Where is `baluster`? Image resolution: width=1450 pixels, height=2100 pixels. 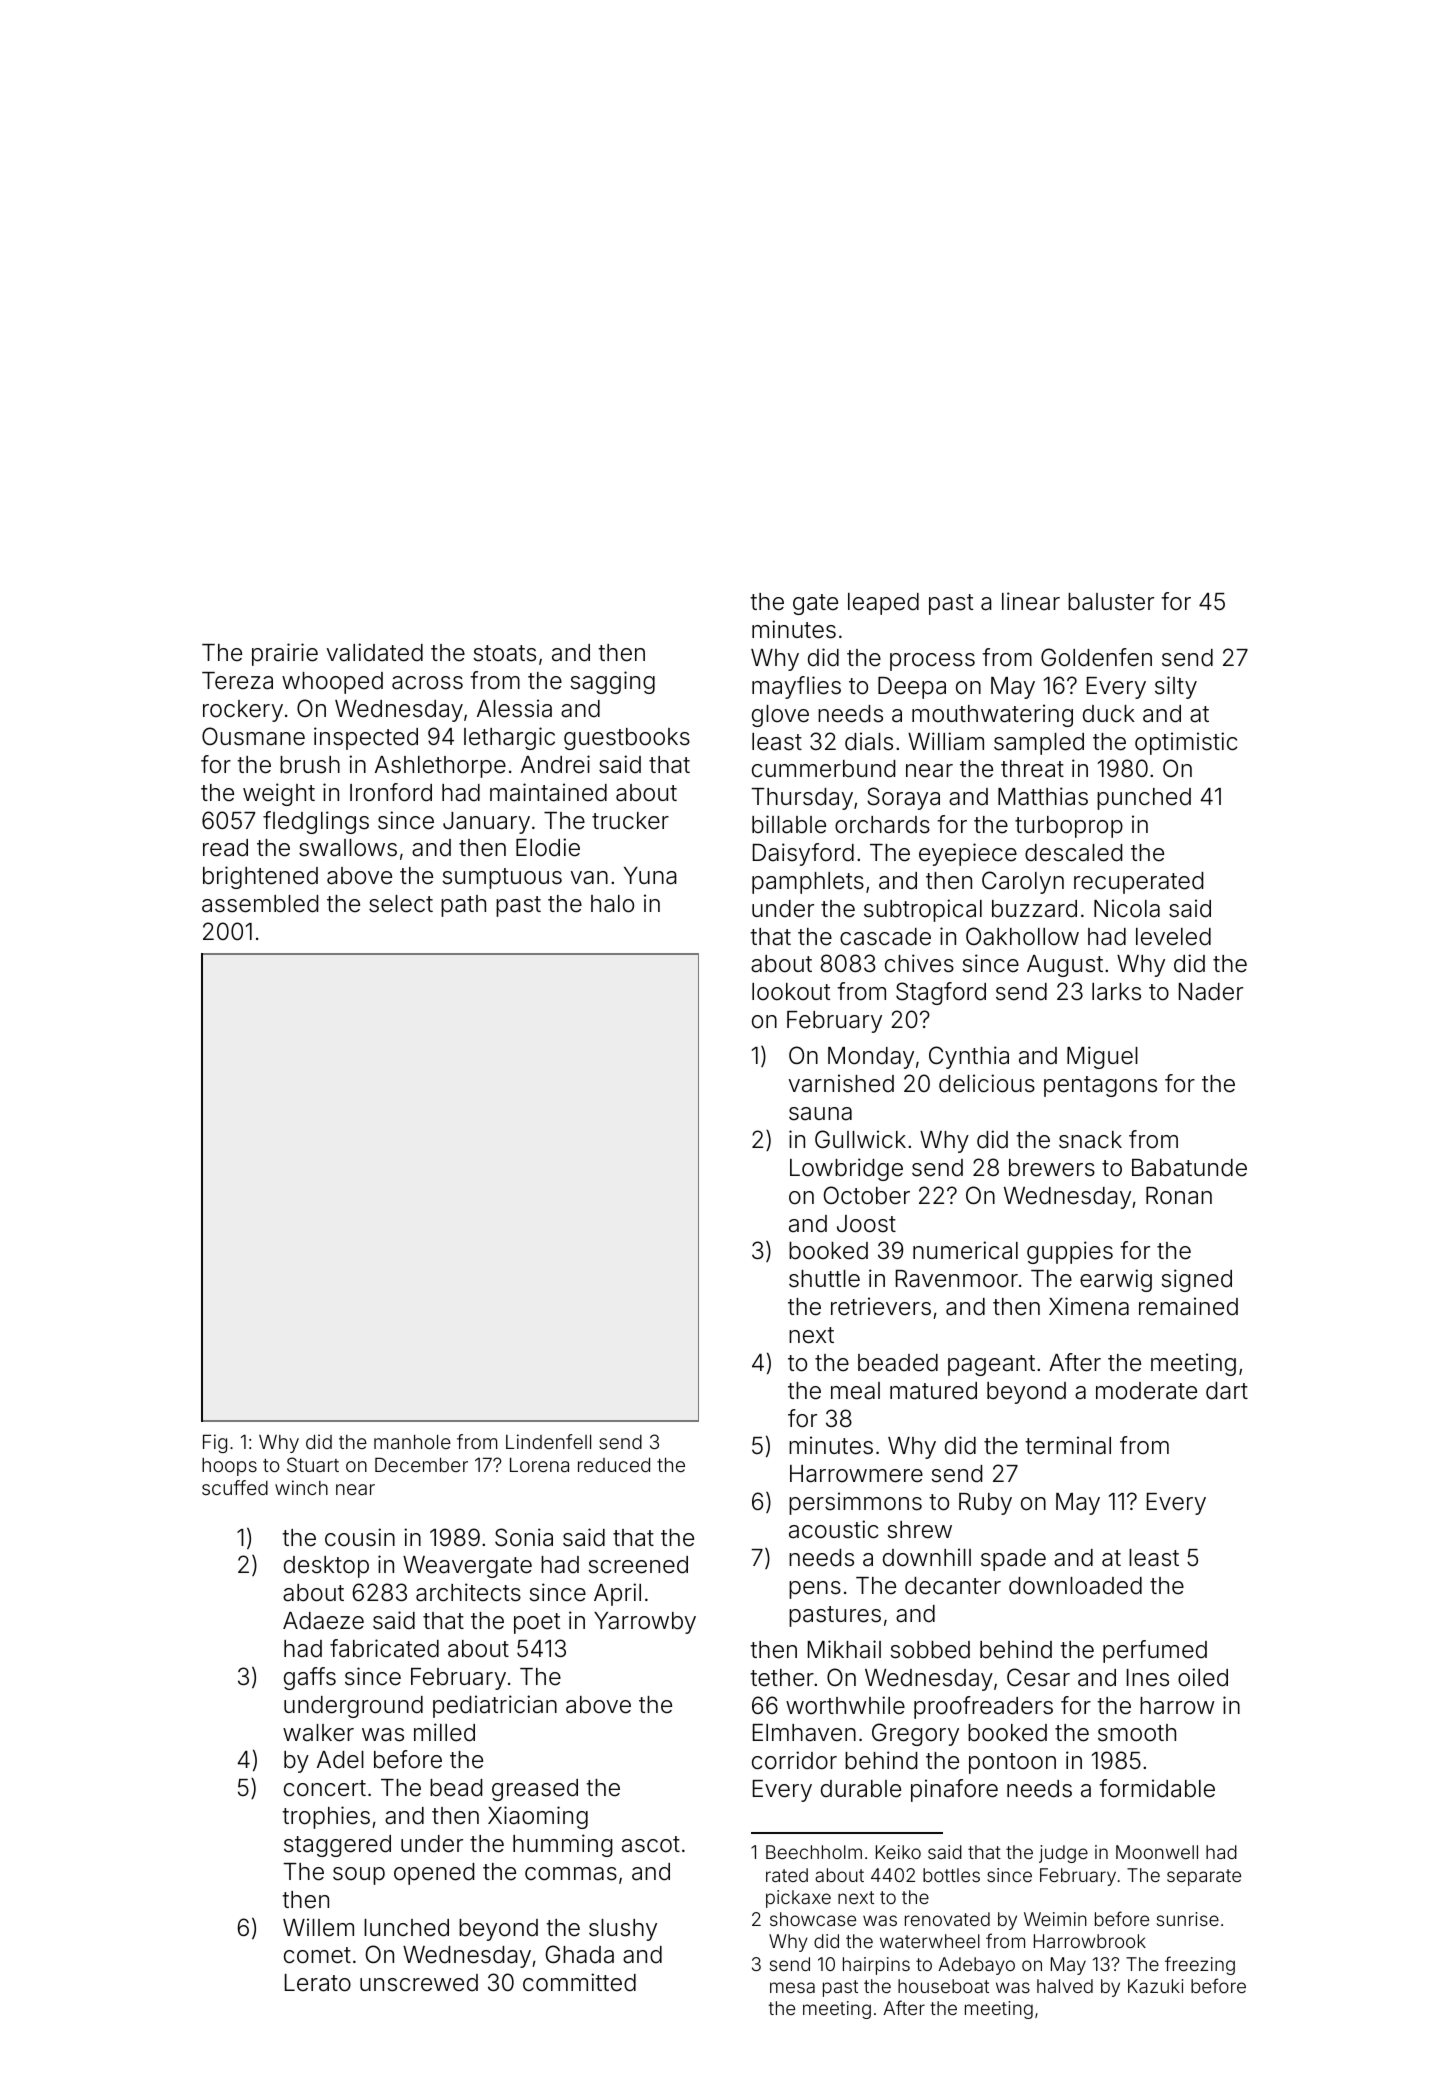
baluster is located at coordinates (1111, 602).
